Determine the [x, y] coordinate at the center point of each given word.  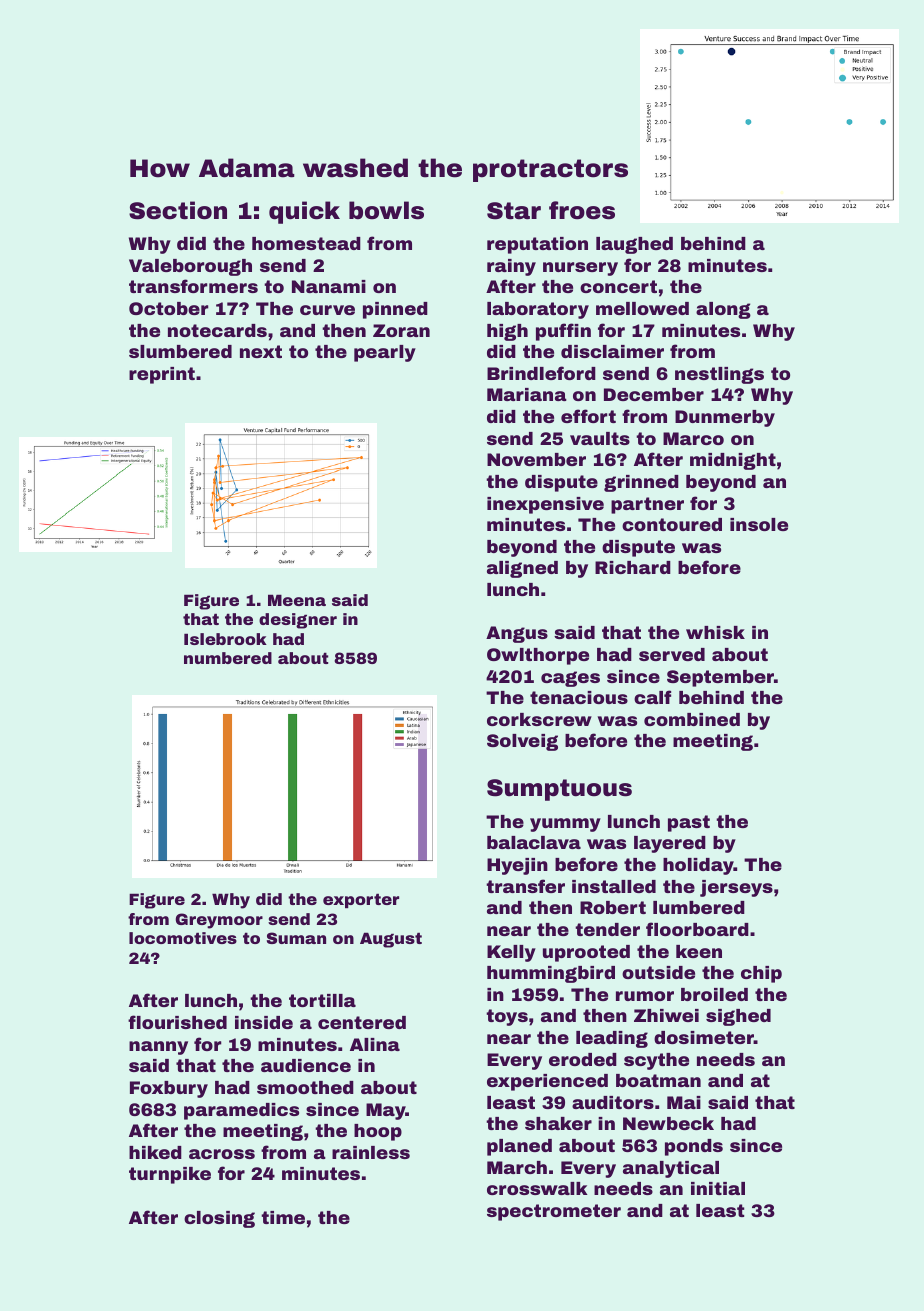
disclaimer [612, 351]
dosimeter [704, 1037]
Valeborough [190, 267]
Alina [375, 1044]
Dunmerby [725, 418]
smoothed [305, 1087]
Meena [297, 600]
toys [507, 1017]
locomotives [183, 938]
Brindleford [541, 373]
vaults [600, 438]
